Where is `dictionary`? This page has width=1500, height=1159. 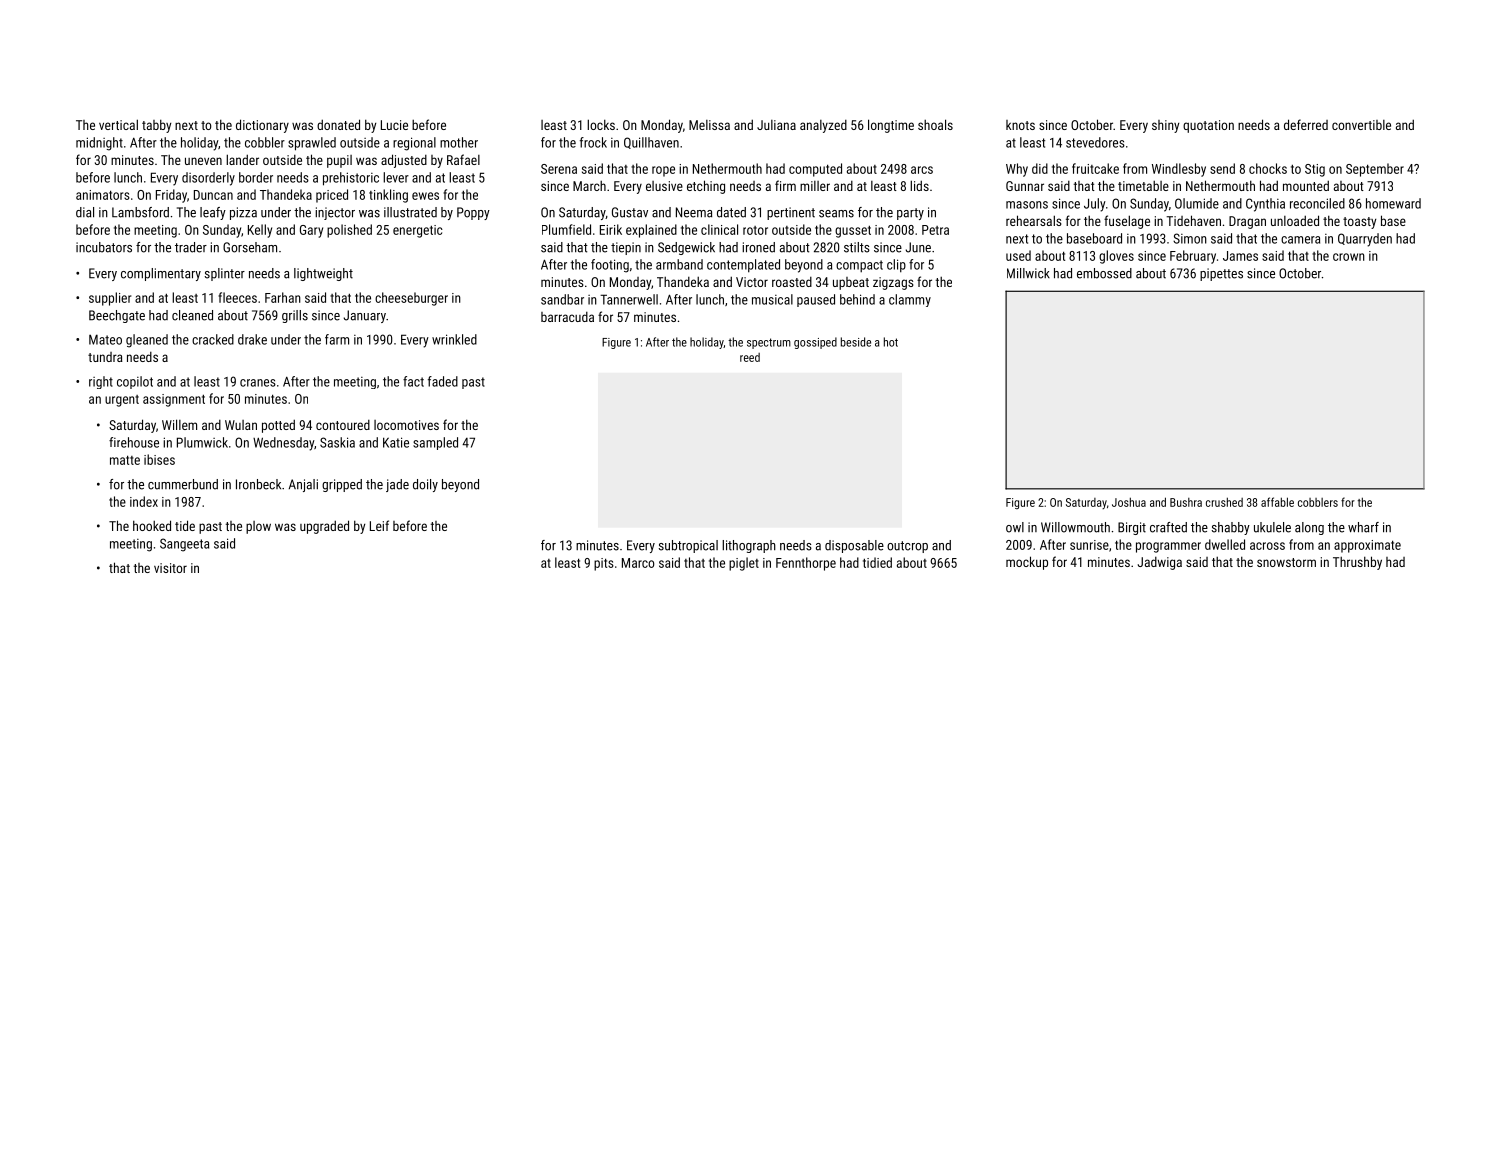
dictionary is located at coordinates (262, 126).
